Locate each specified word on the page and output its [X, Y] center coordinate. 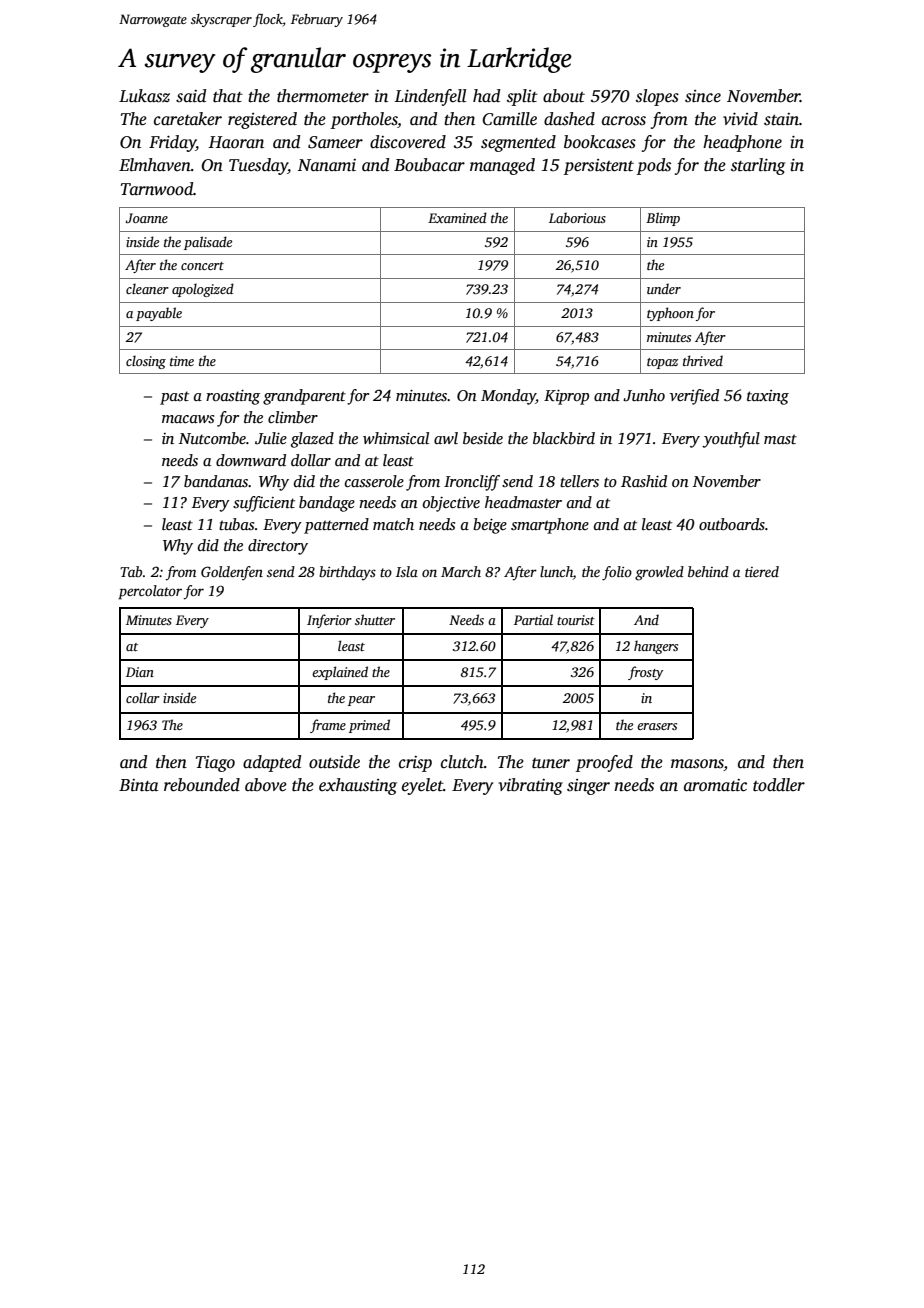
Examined [457, 217]
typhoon [670, 314]
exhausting [358, 786]
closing [146, 362]
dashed [569, 119]
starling [758, 166]
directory [278, 547]
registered [262, 120]
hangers [656, 647]
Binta [139, 785]
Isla [407, 571]
